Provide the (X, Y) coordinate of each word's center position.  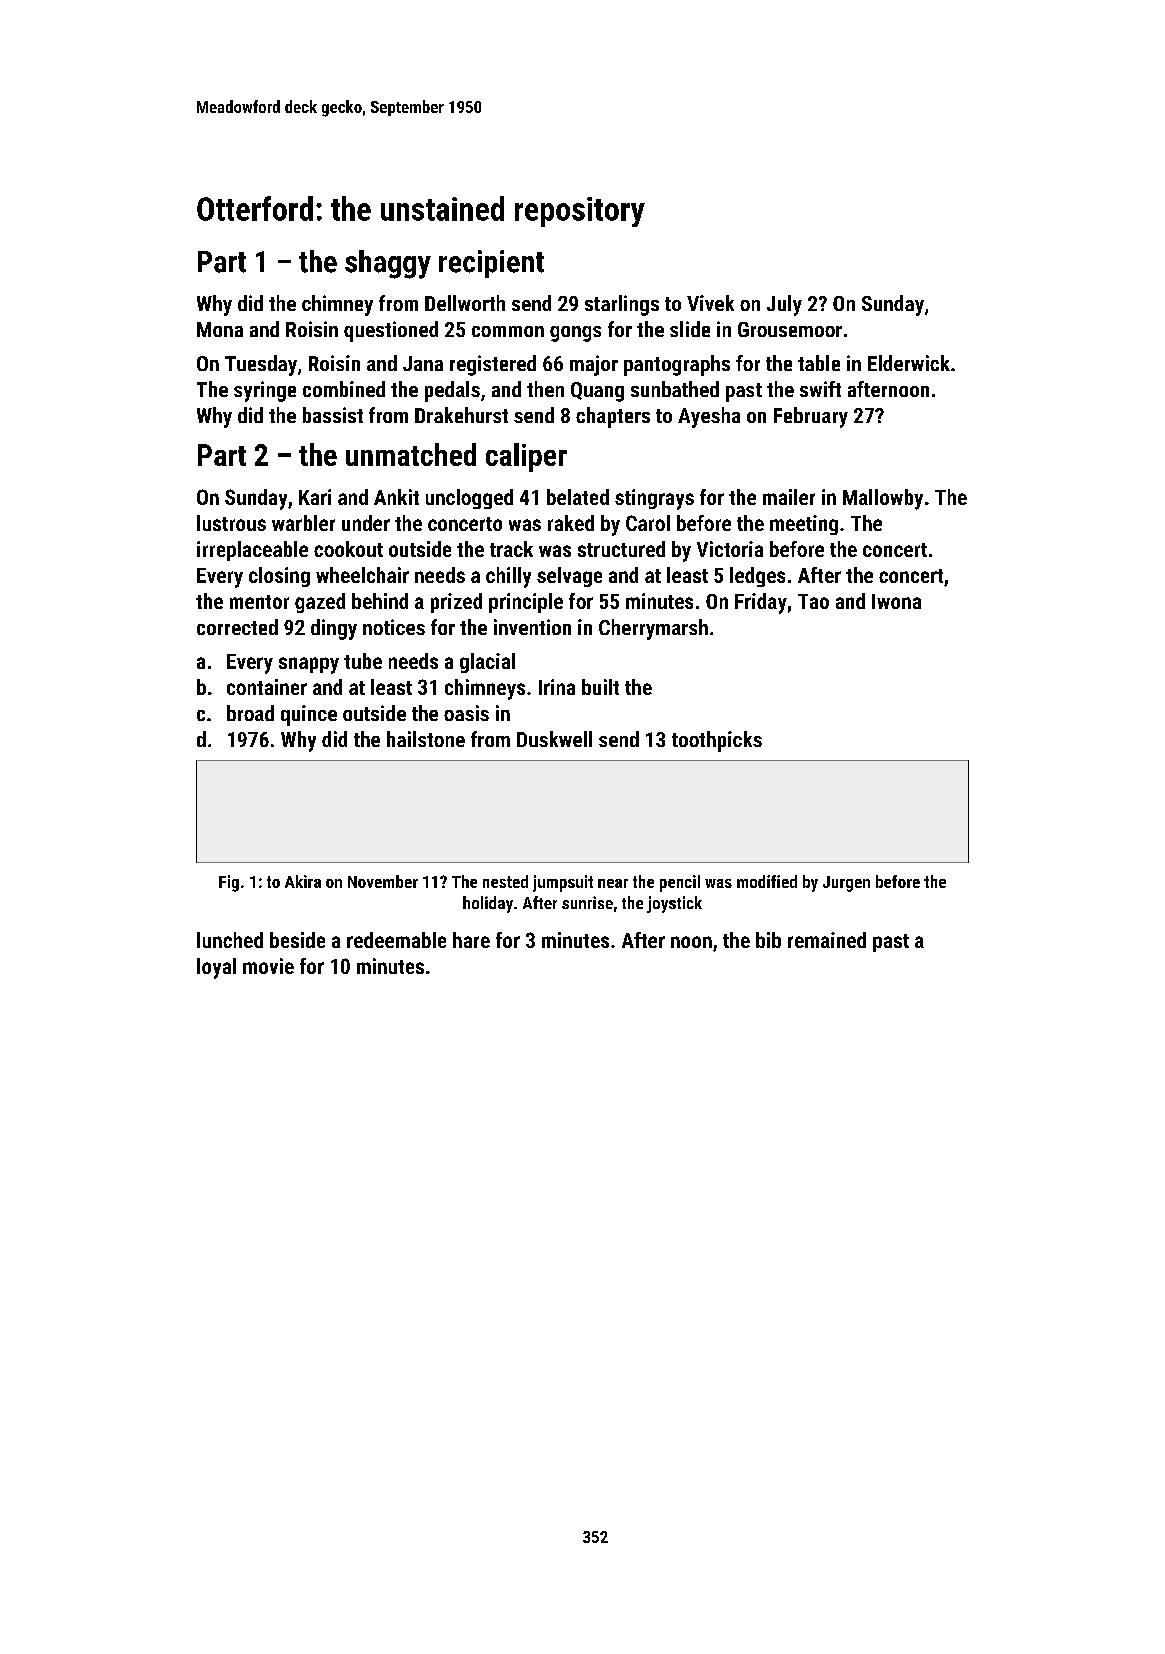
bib (768, 940)
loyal (216, 968)
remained (827, 940)
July (784, 305)
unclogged (469, 499)
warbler (303, 523)
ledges (757, 577)
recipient (491, 264)
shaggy (388, 264)
